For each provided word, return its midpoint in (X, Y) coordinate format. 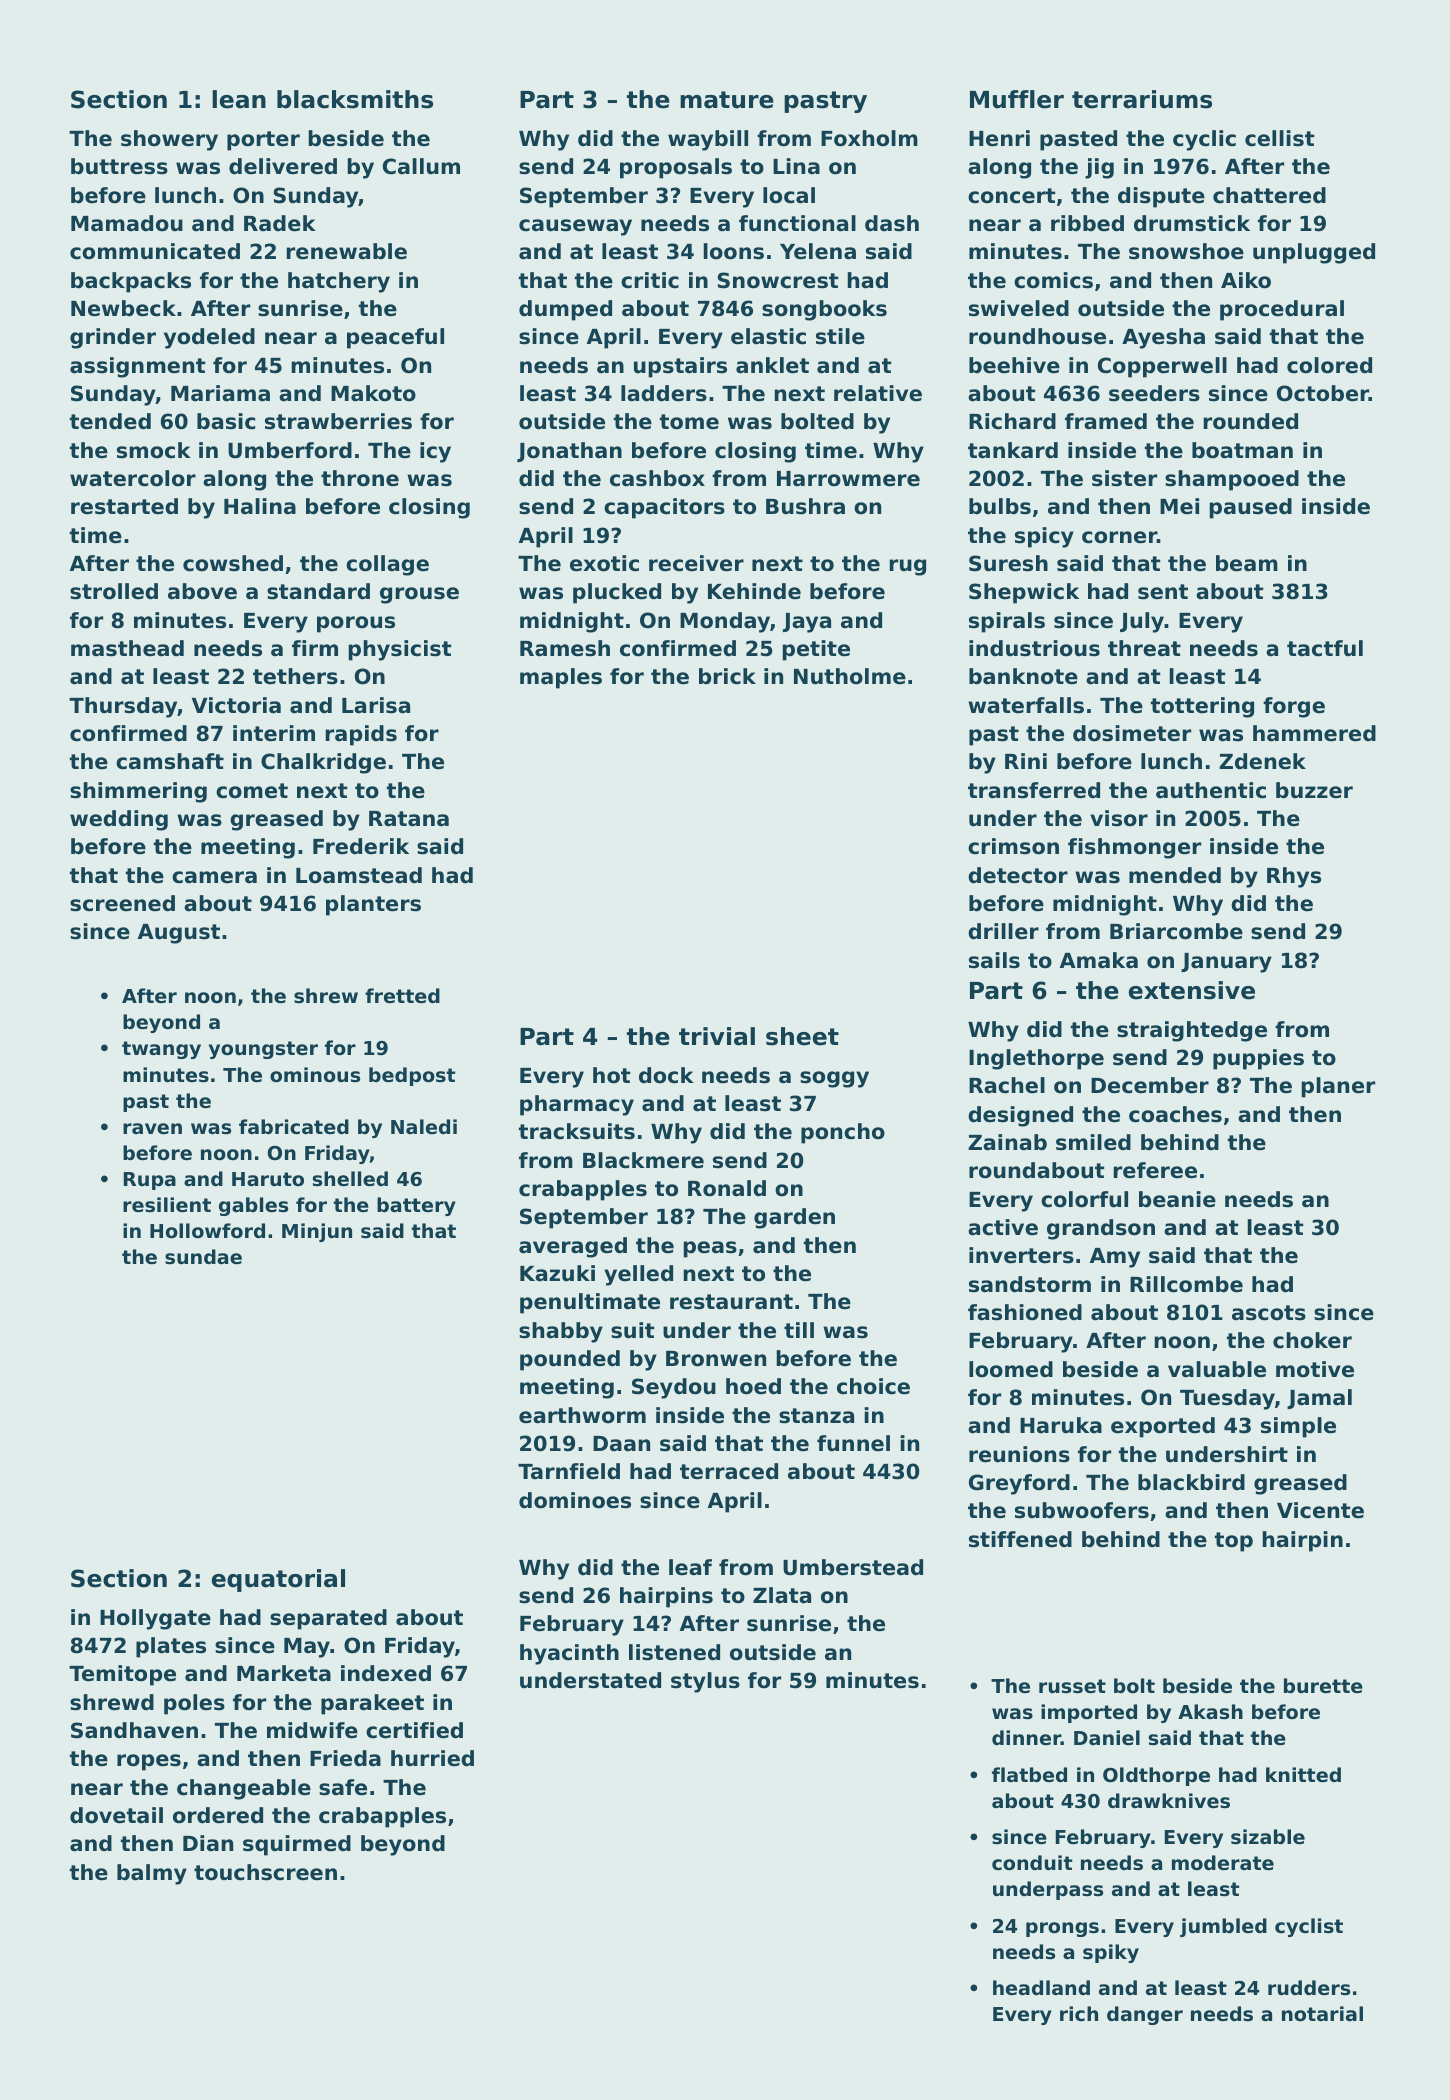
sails (994, 960)
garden (794, 1218)
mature (727, 100)
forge (1294, 707)
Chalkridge (323, 763)
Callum (421, 166)
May (307, 1648)
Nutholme (850, 676)
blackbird (1191, 1482)
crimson (1013, 846)
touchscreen (265, 1872)
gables (253, 1206)
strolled (114, 591)
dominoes (575, 1500)
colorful (1084, 1199)
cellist (1279, 138)
